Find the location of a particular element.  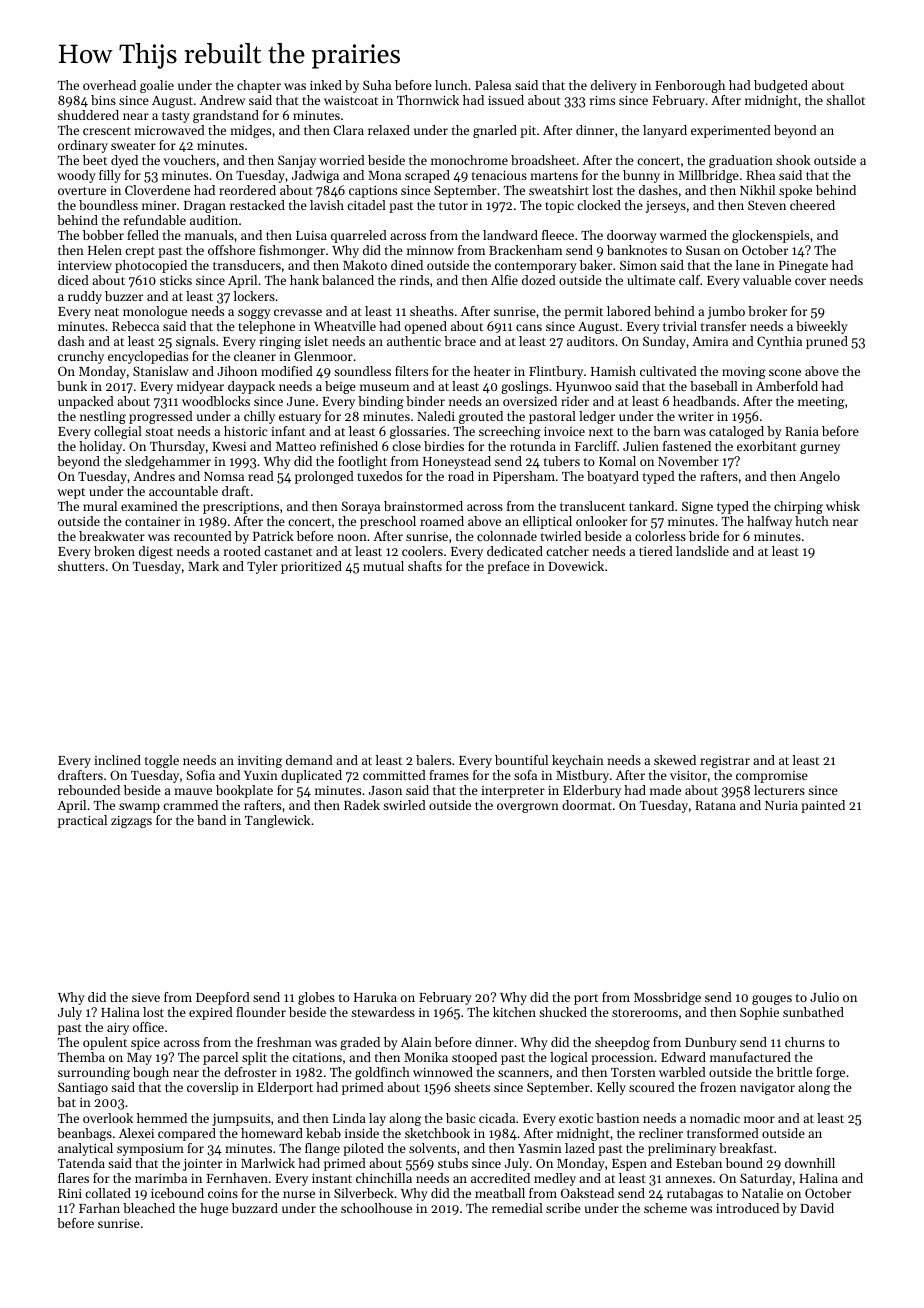

schoolhouse is located at coordinates (376, 1208).
